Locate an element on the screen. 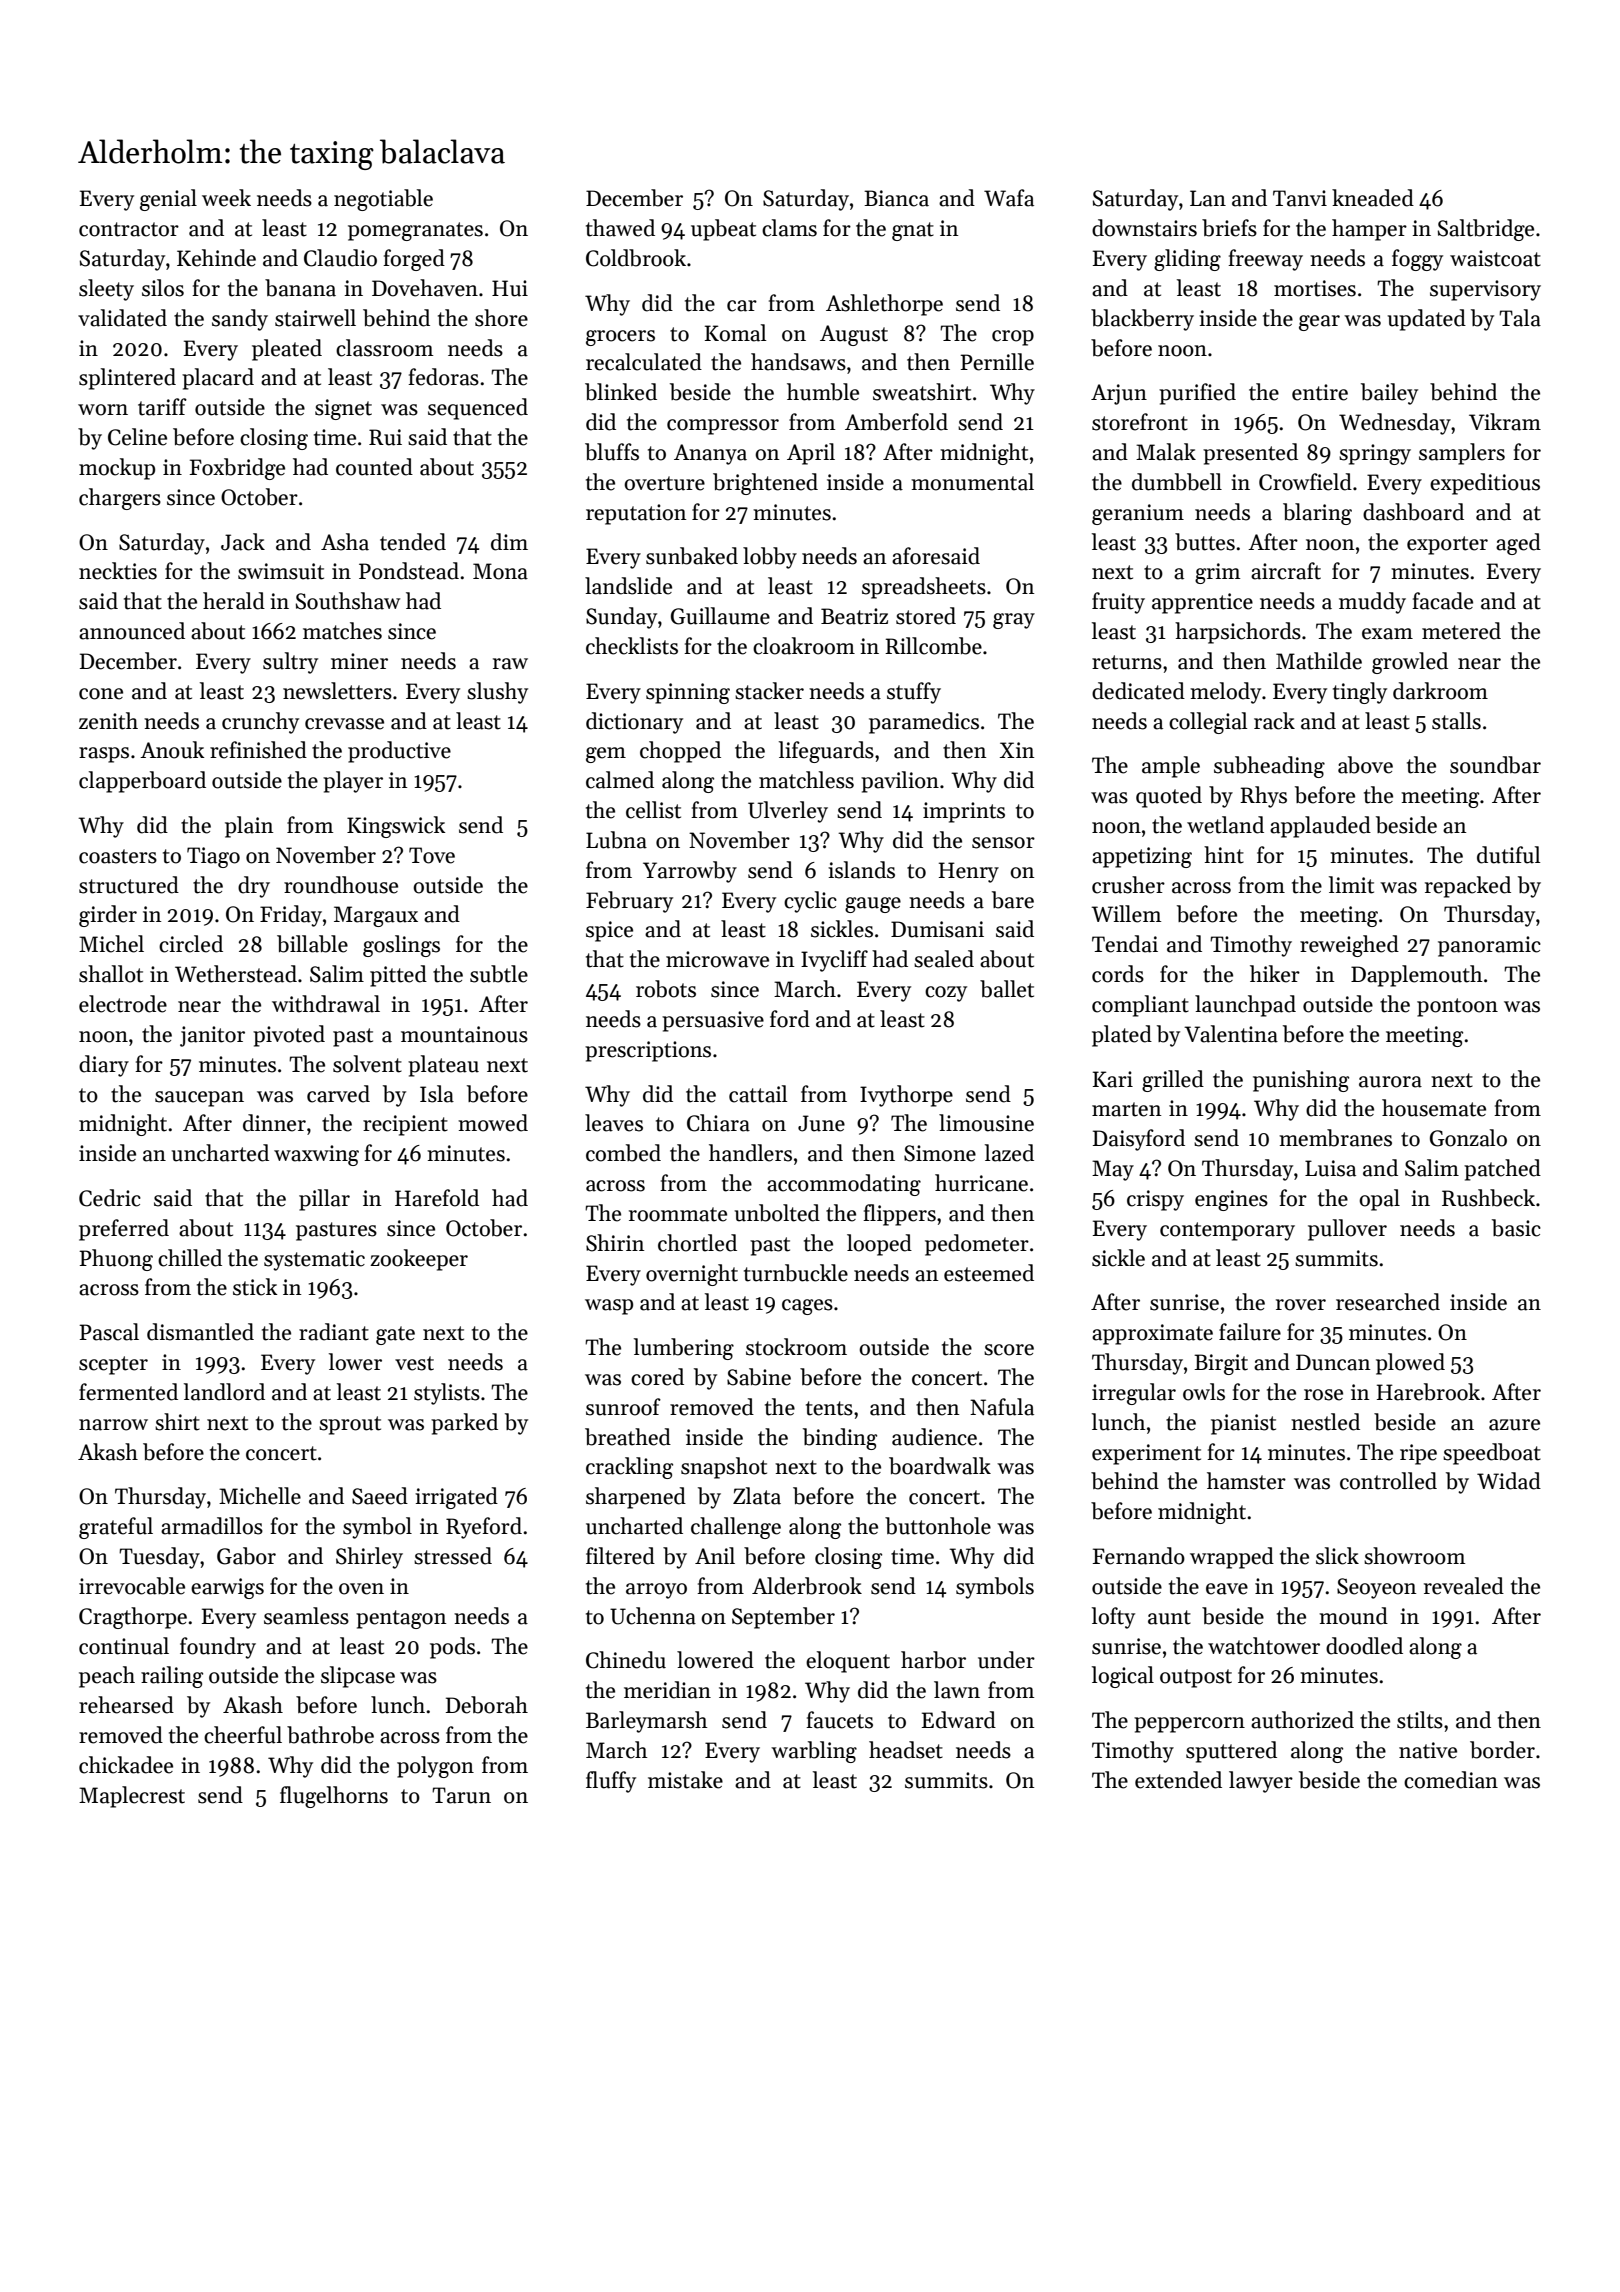  persuasive is located at coordinates (713, 1021).
